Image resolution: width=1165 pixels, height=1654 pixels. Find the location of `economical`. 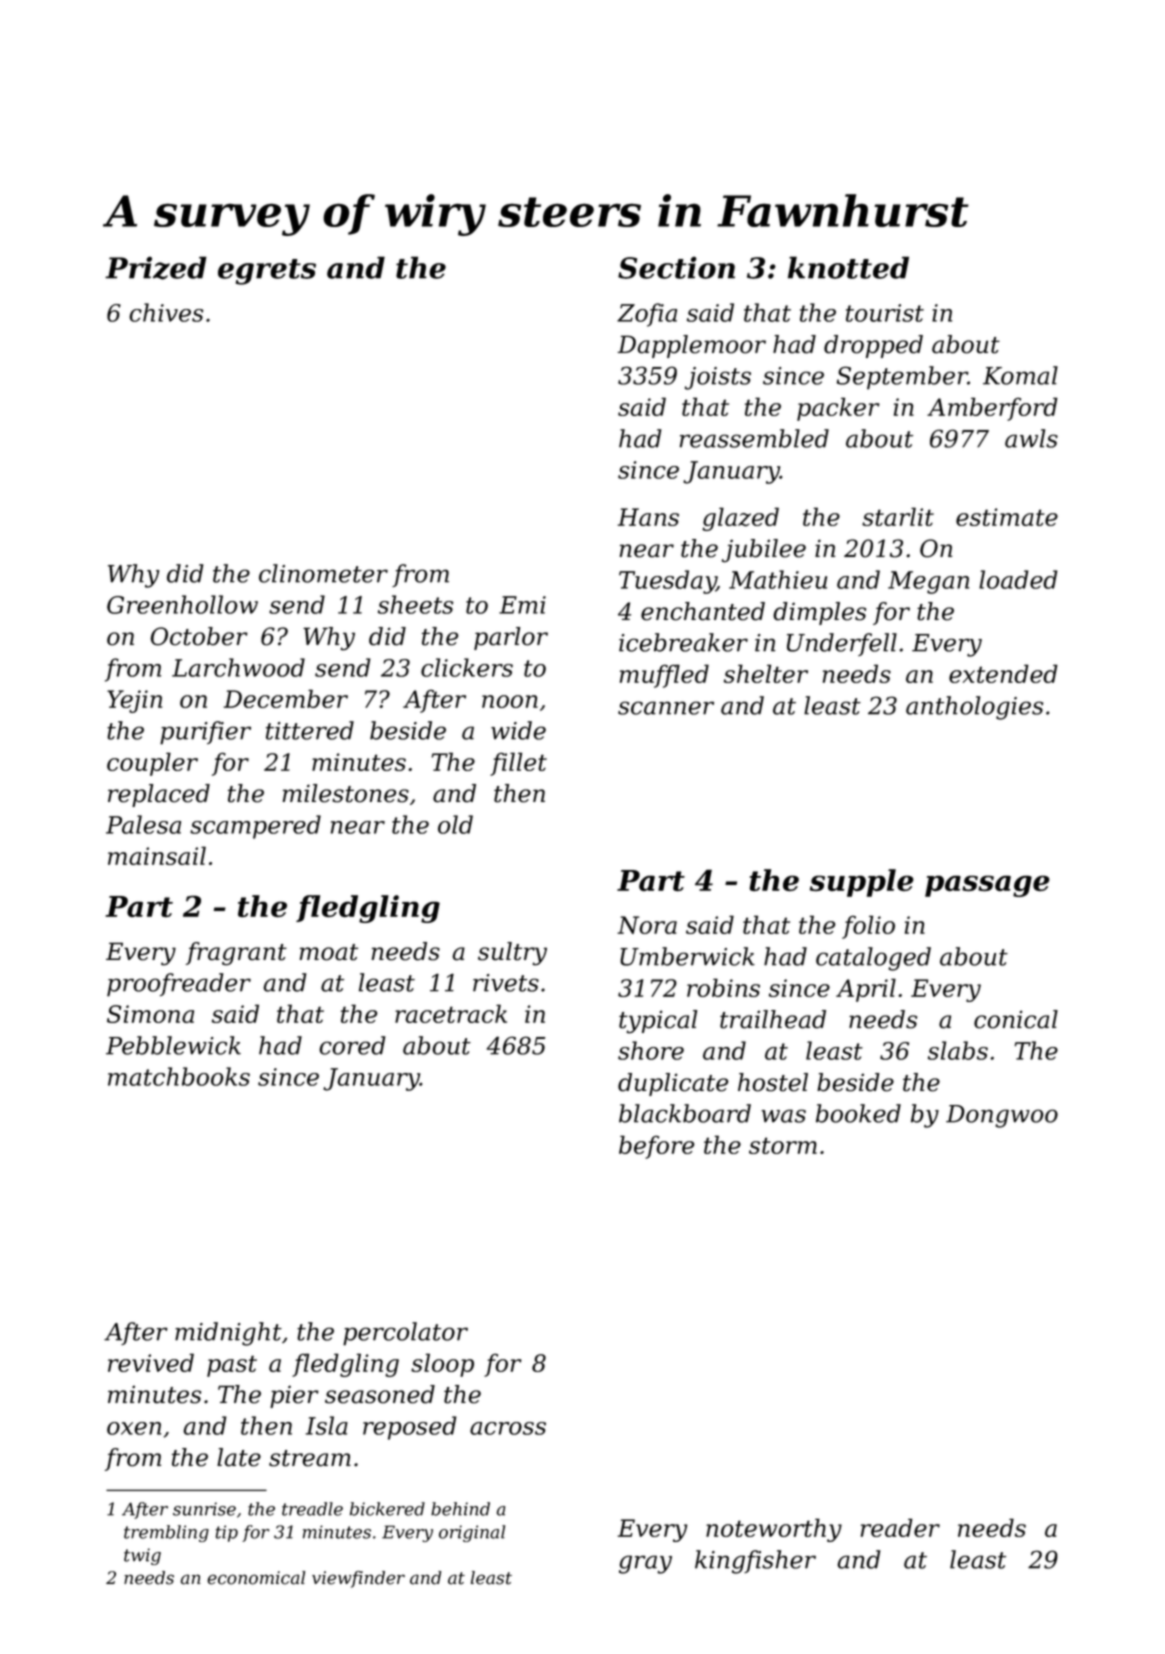

economical is located at coordinates (256, 1578).
